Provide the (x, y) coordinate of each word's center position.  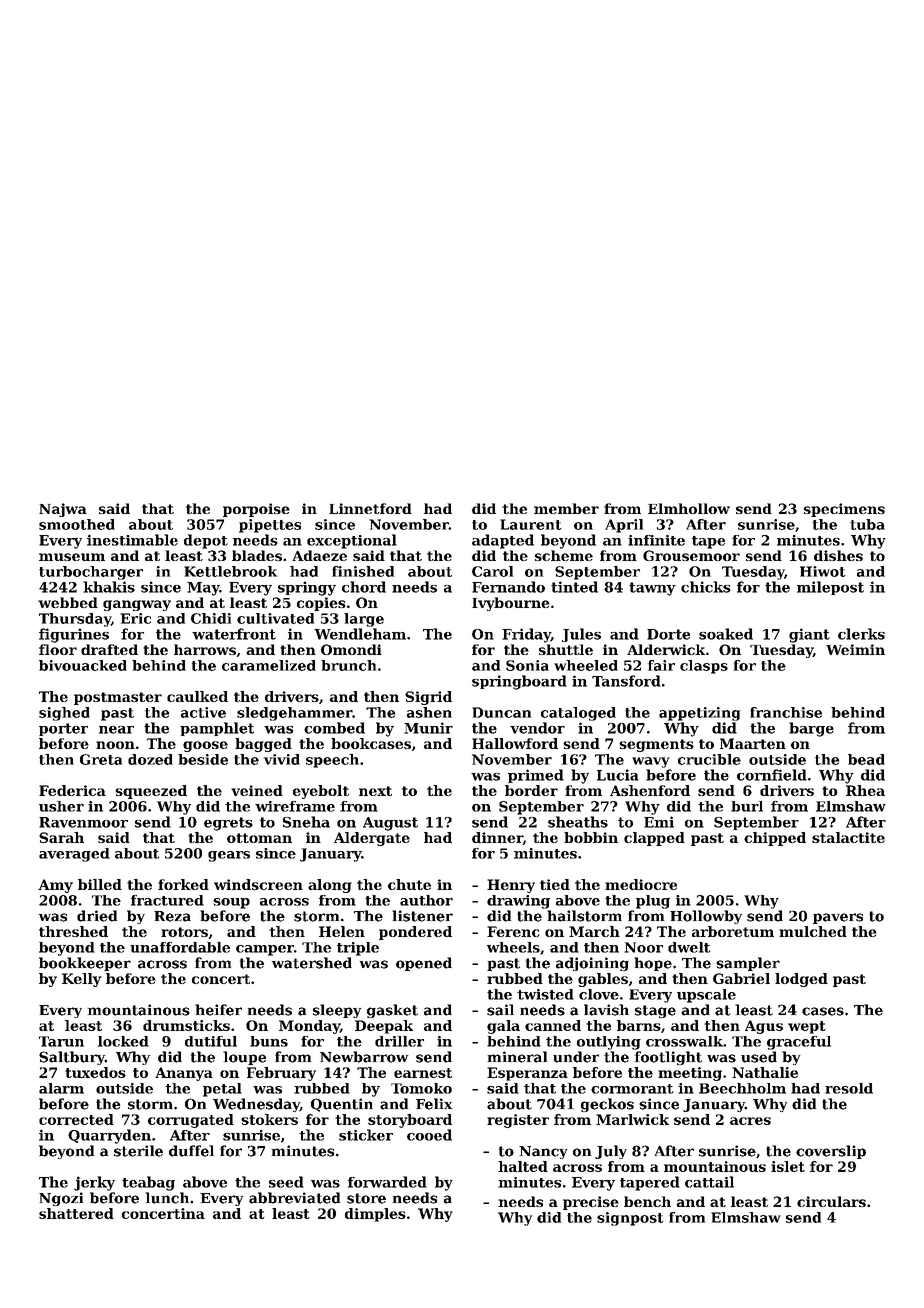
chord (364, 587)
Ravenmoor (83, 822)
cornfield (772, 775)
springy (307, 588)
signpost (630, 1219)
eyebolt (321, 792)
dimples (375, 1215)
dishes (838, 555)
